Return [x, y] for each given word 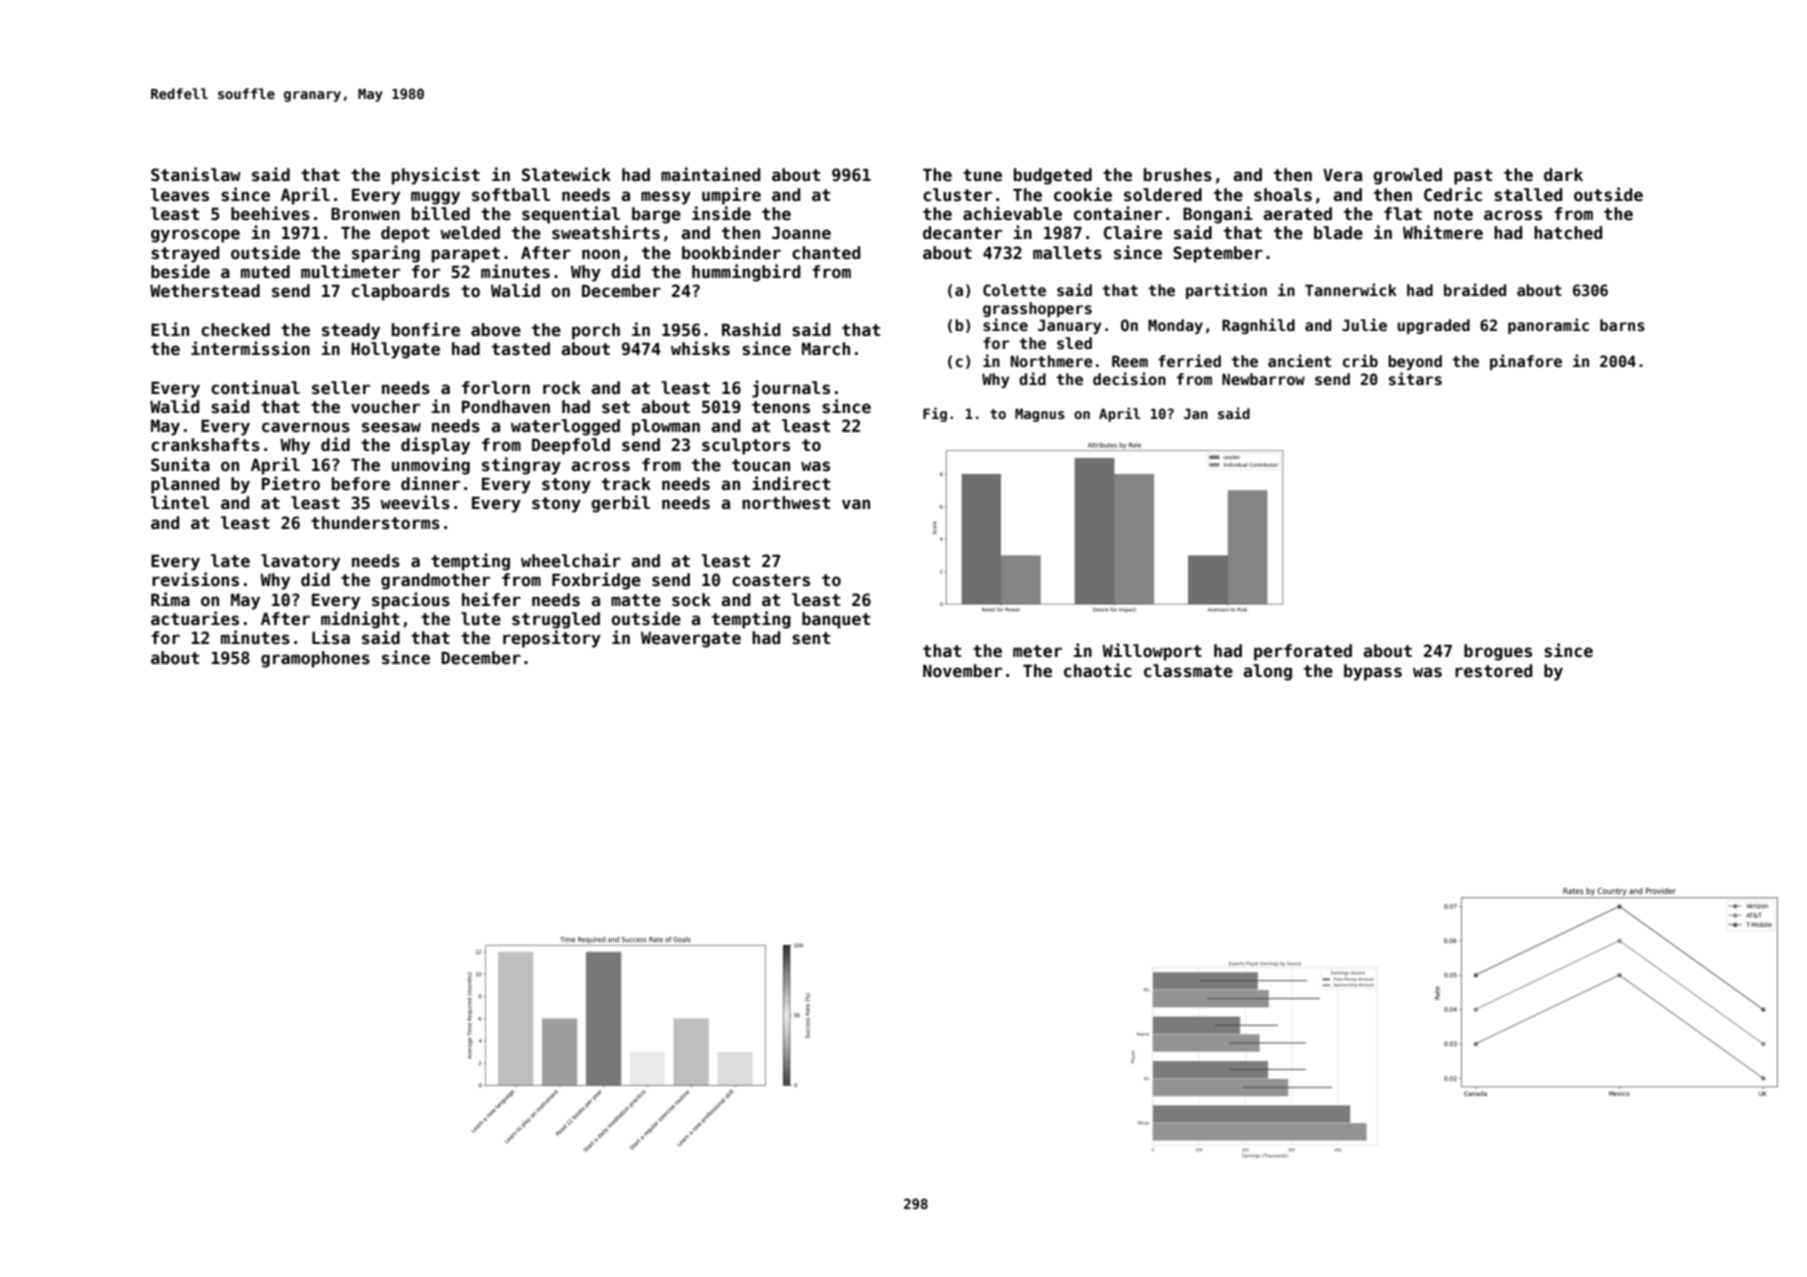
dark [1563, 175]
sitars [1415, 378]
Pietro [291, 483]
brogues [1498, 652]
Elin [170, 329]
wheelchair [571, 560]
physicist [436, 176]
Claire [1133, 232]
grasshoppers [1037, 309]
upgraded [1434, 326]
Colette [1014, 290]
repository [552, 639]
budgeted [1053, 176]
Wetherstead [205, 291]
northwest [786, 503]
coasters [771, 580]
